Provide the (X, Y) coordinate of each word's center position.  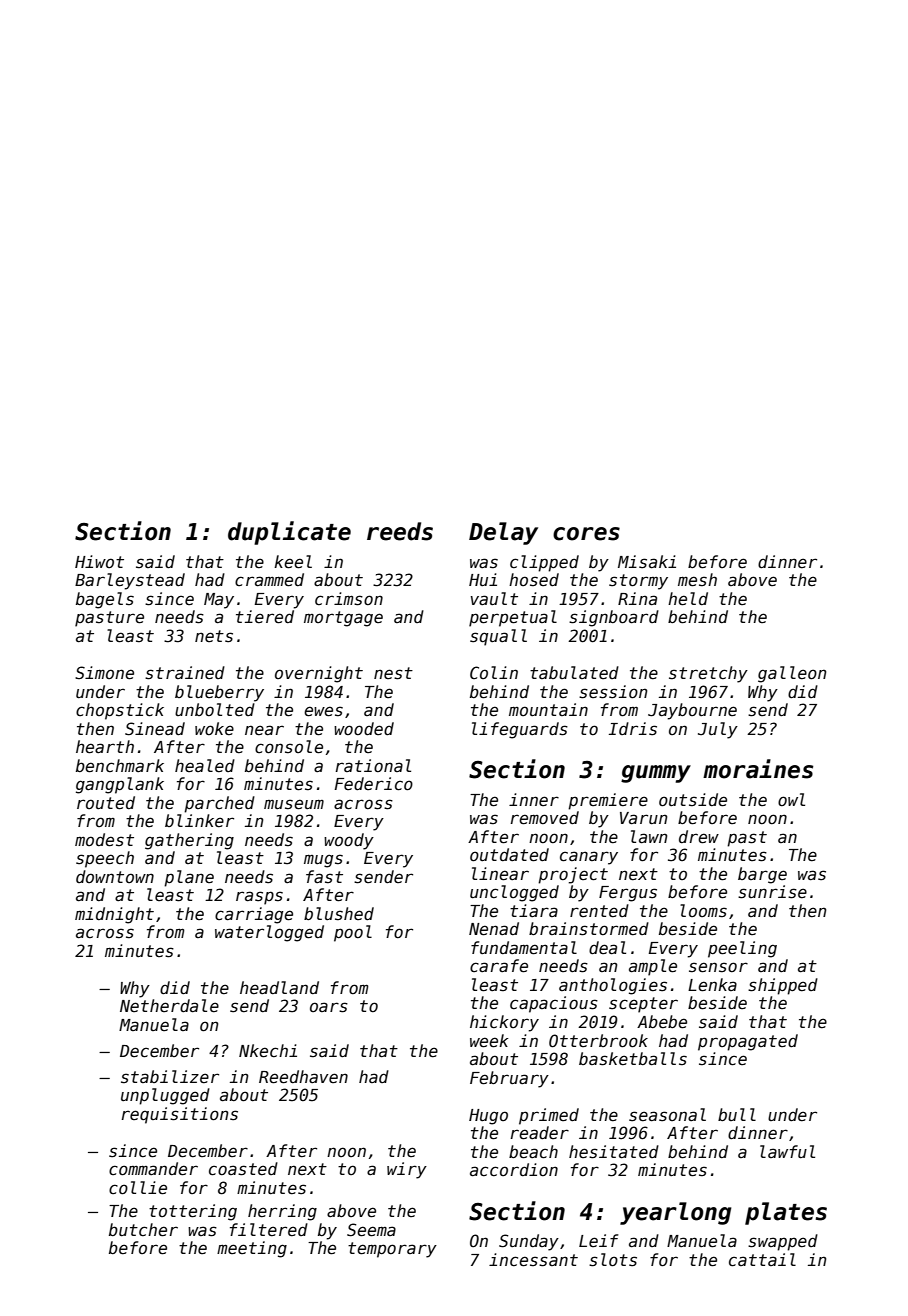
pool (353, 933)
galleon (792, 674)
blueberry (219, 693)
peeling (742, 949)
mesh (697, 580)
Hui (483, 579)
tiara (534, 911)
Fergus (628, 894)
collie (138, 1188)
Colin (494, 672)
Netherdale (169, 1006)
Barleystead (130, 581)
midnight (114, 915)
